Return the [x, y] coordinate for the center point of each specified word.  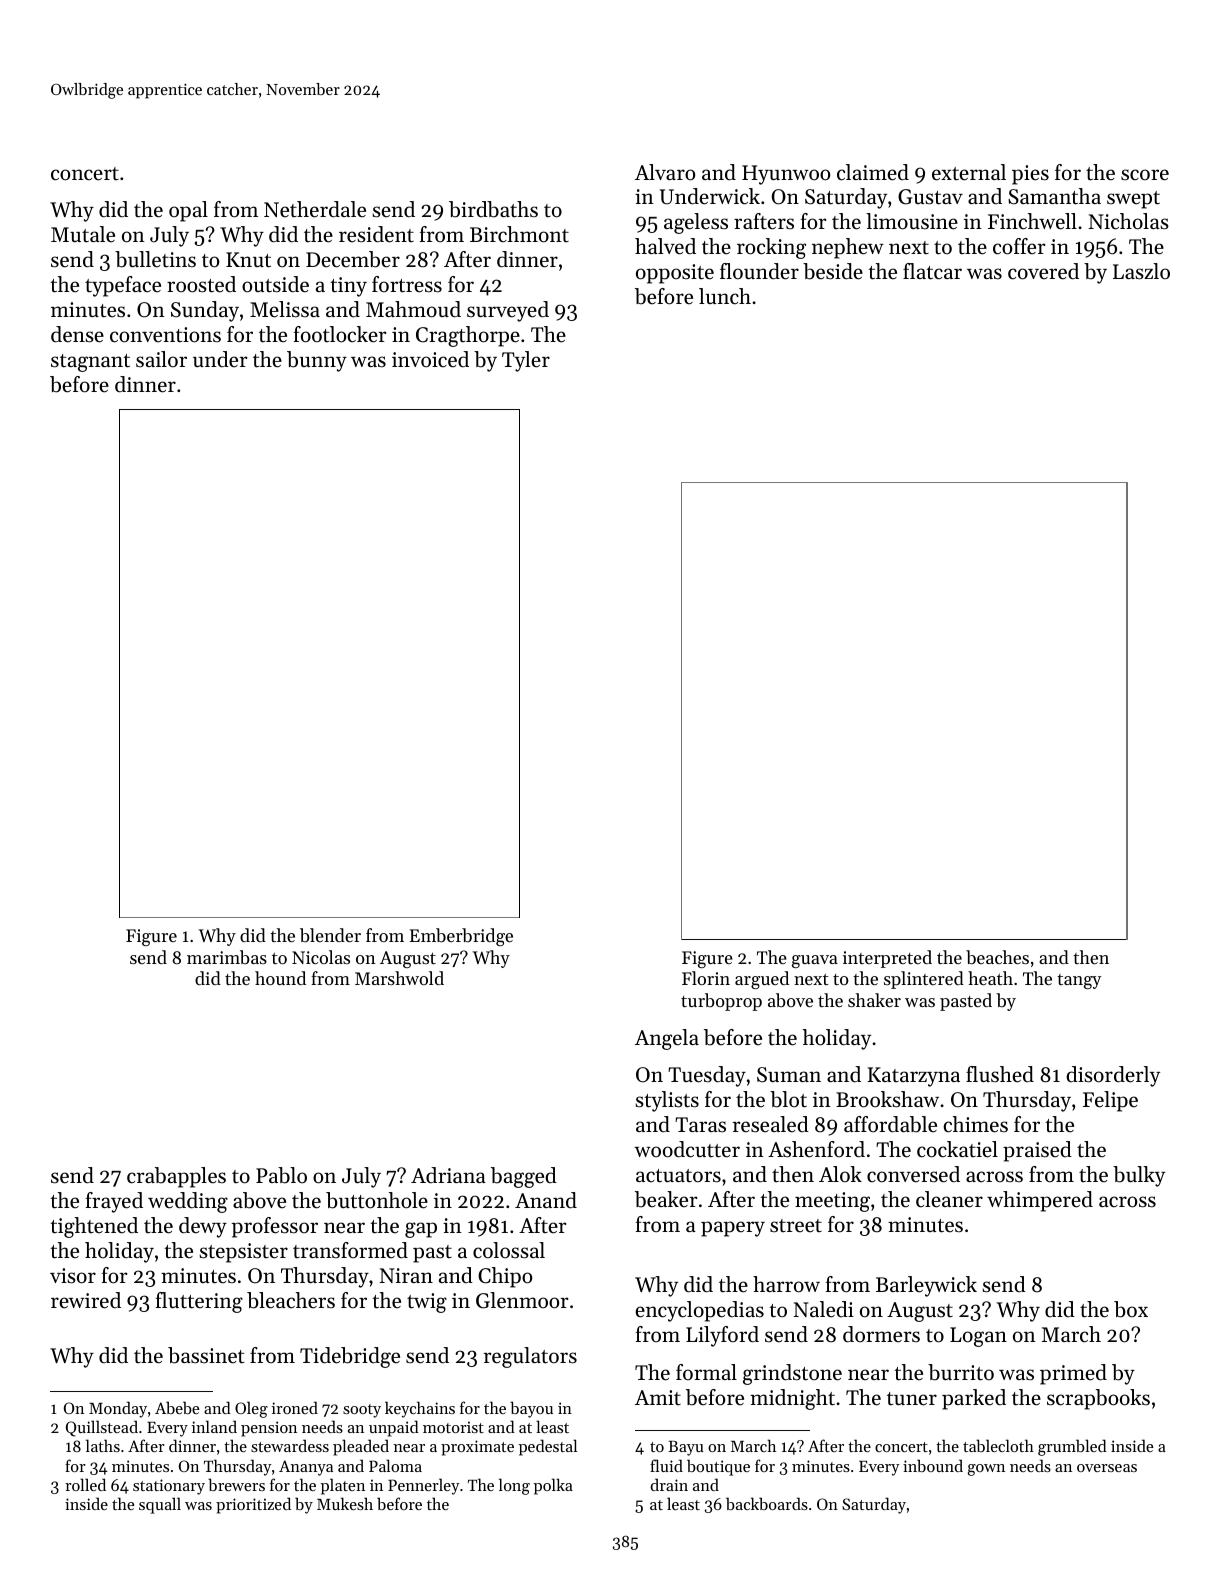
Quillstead [102, 1428]
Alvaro [665, 172]
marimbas [227, 957]
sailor [161, 359]
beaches [997, 957]
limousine [912, 221]
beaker [666, 1199]
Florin [706, 978]
